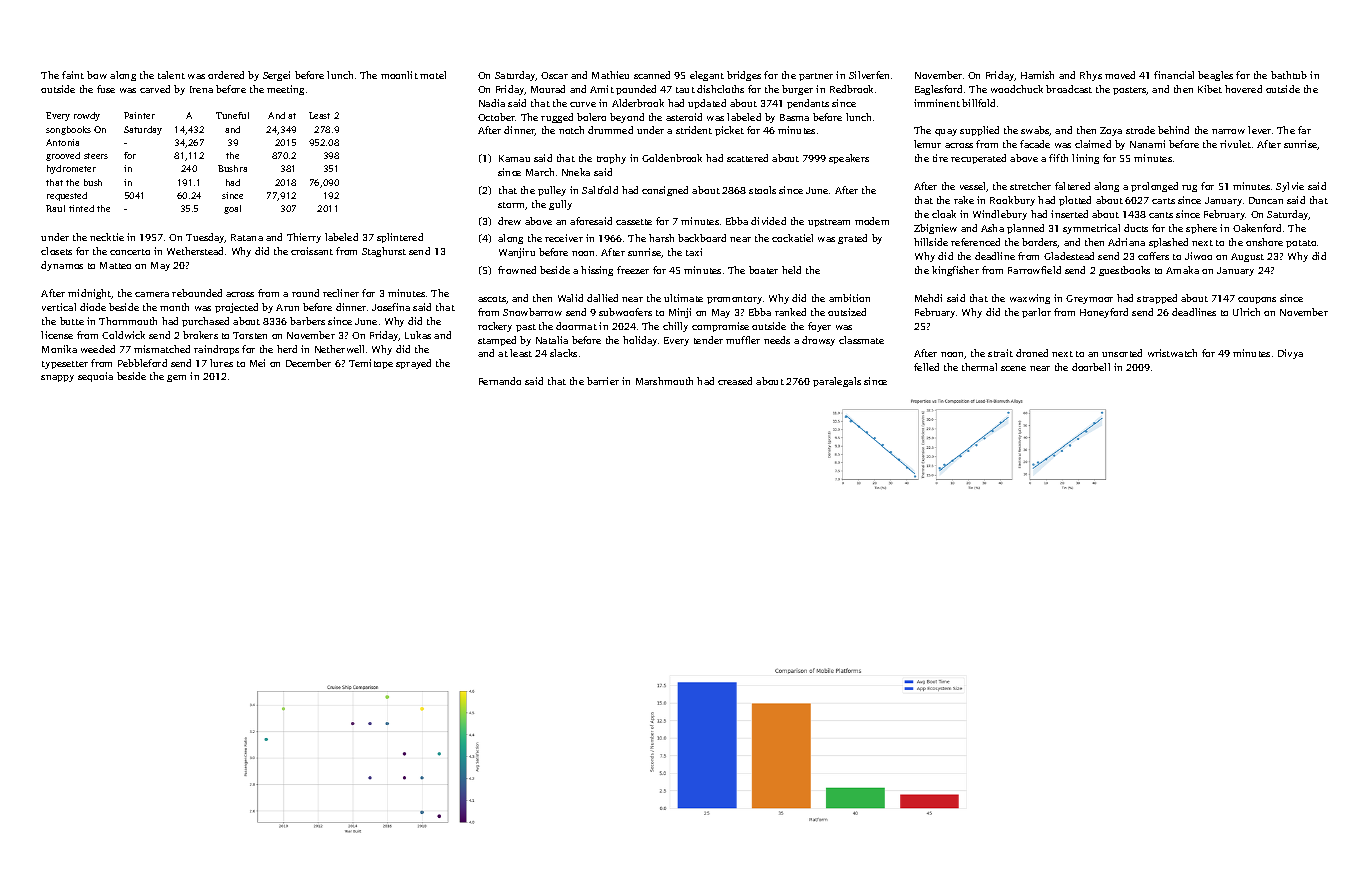  Describe the element at coordinates (1130, 91) in the screenshot. I see `posters` at that location.
